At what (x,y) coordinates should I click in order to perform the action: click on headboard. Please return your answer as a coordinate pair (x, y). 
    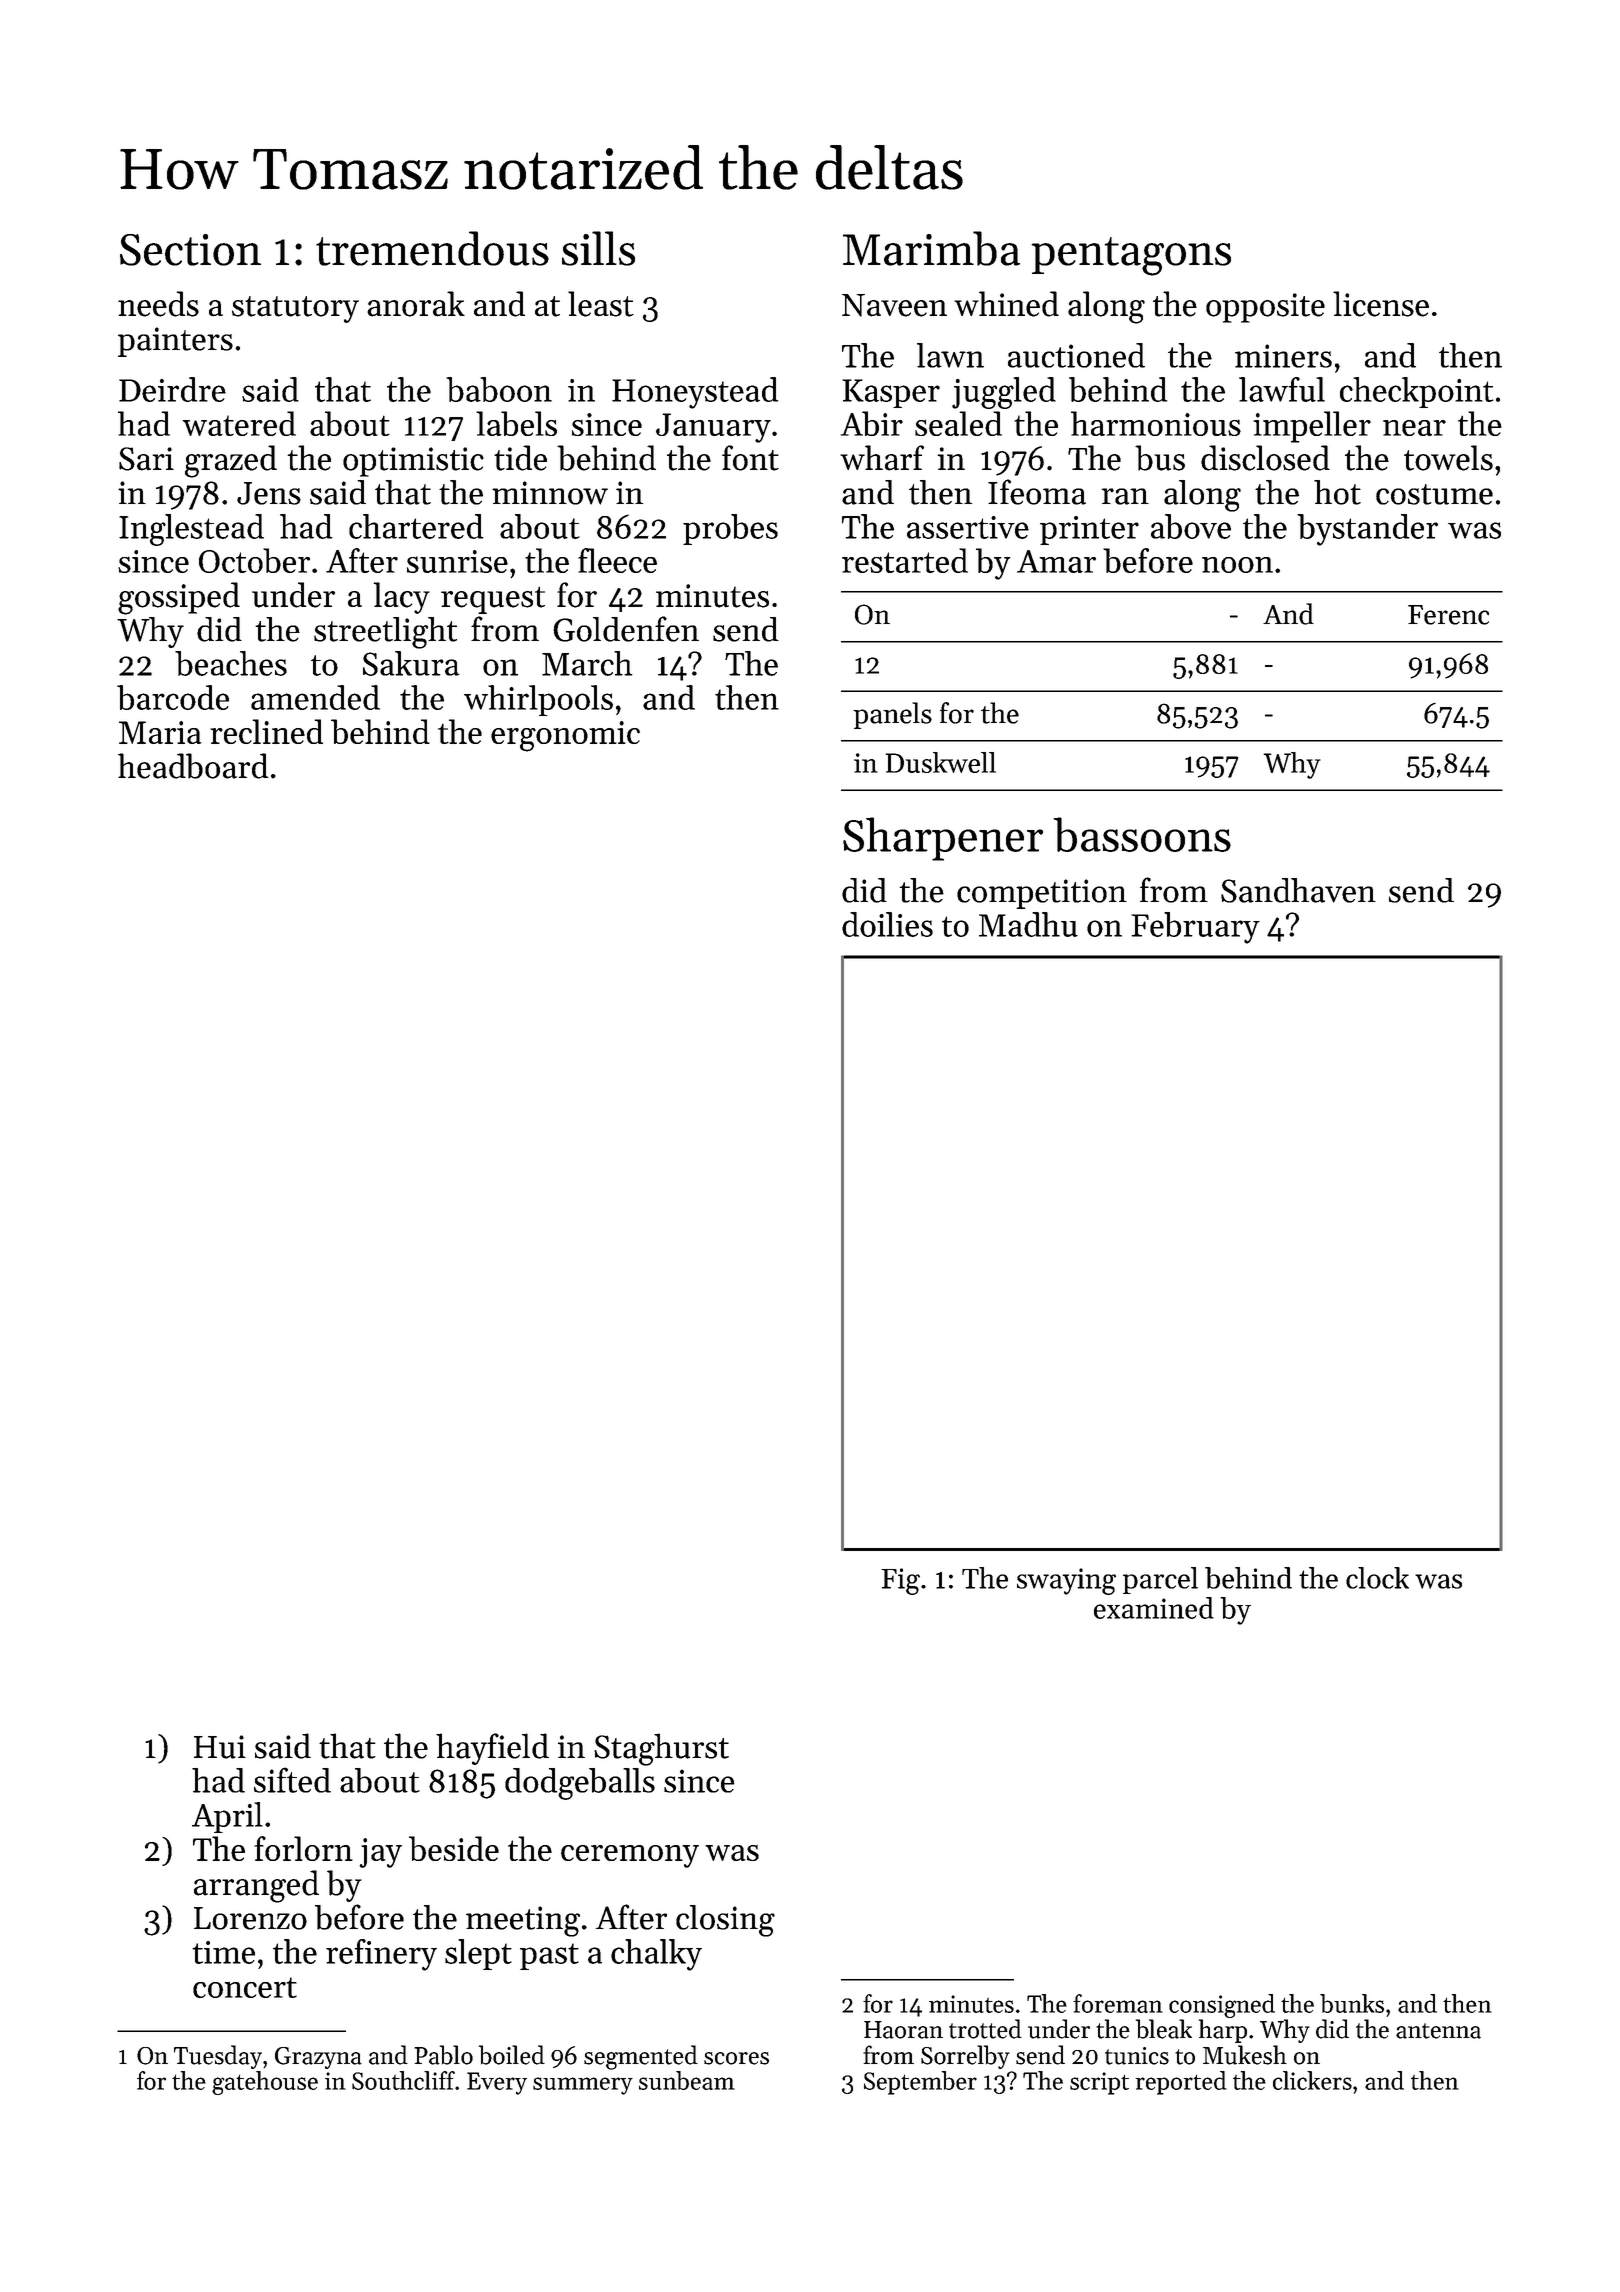
    Looking at the image, I should click on (193, 766).
